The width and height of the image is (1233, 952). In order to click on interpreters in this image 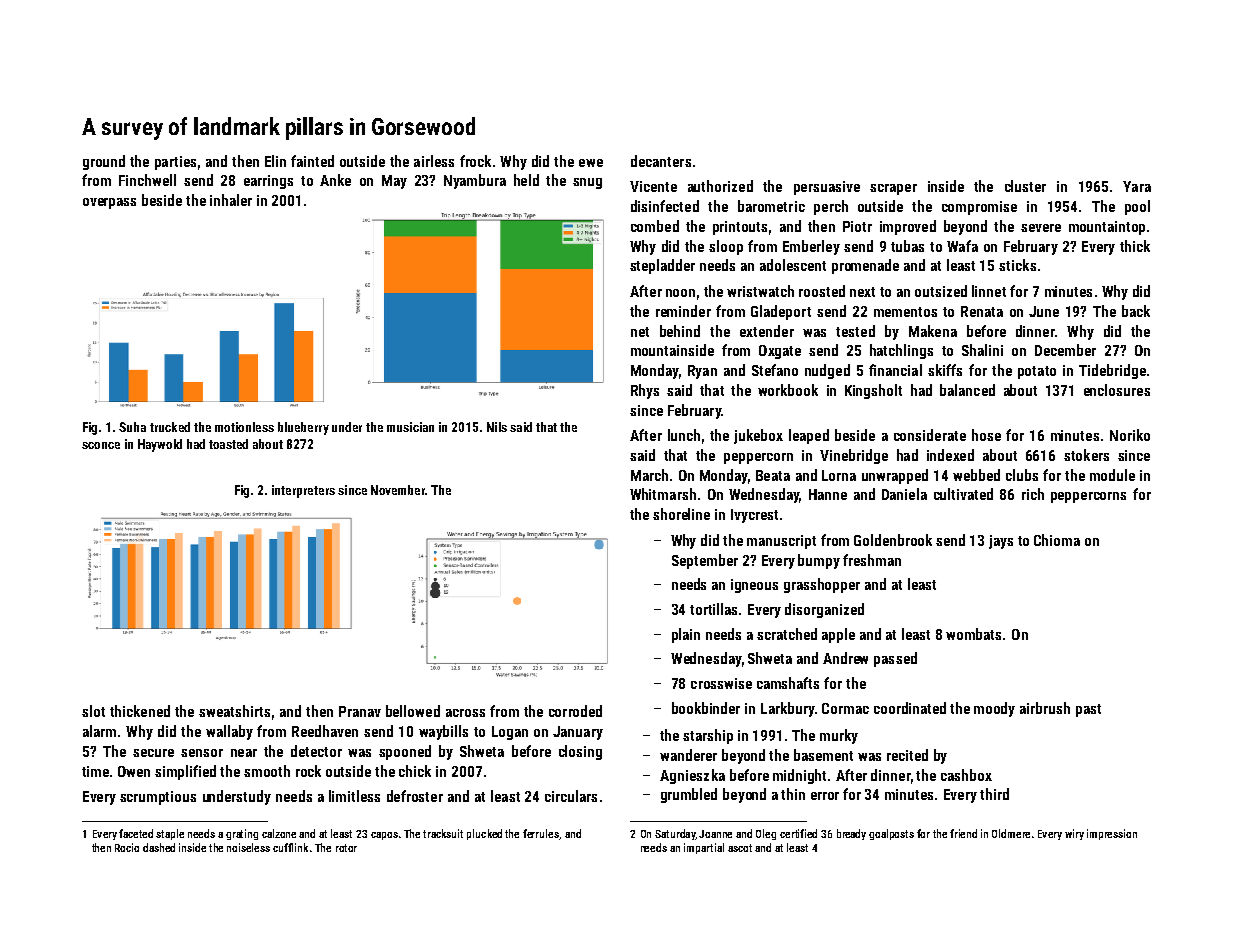, I will do `click(303, 491)`.
